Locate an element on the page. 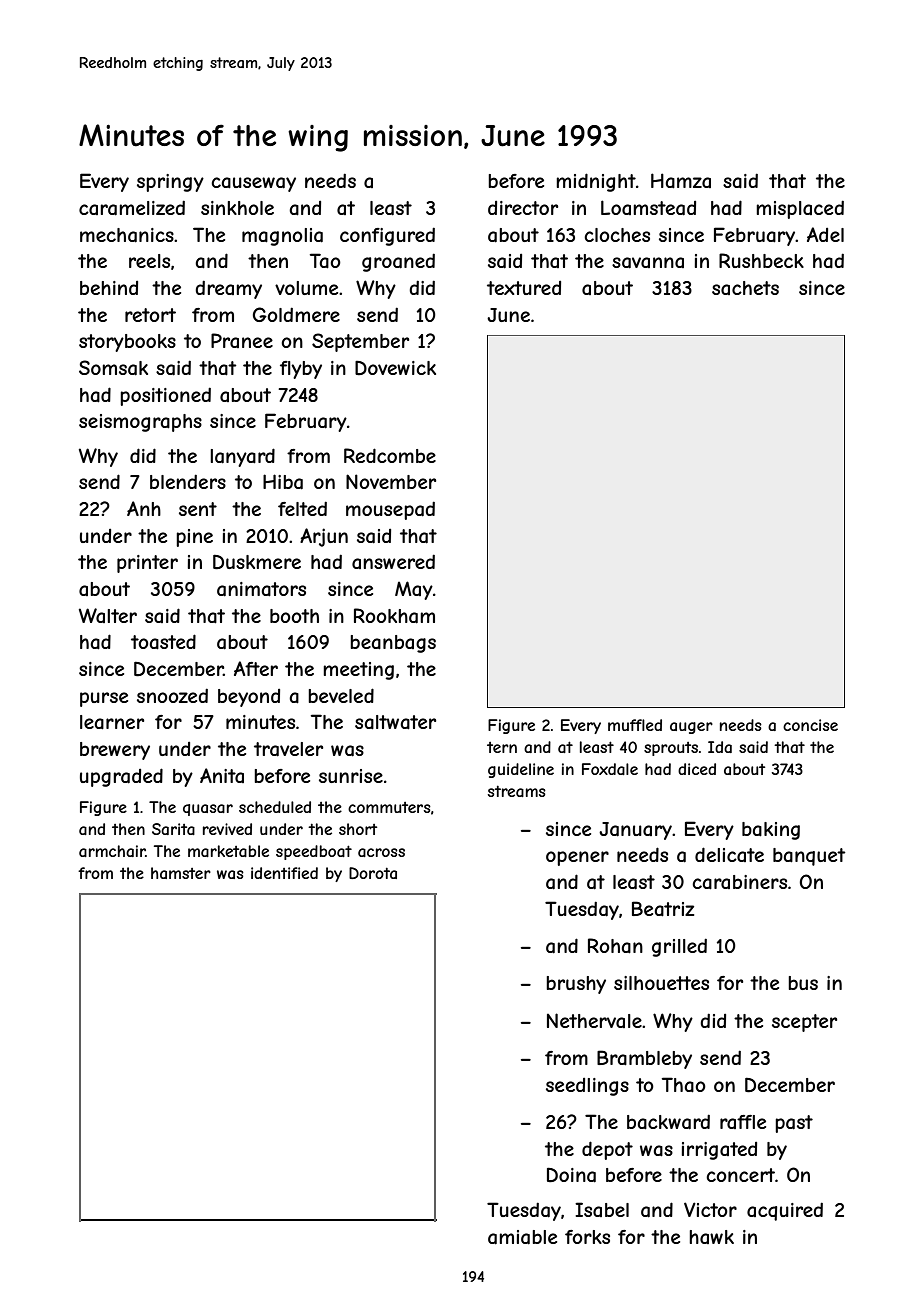 This page has height=1314, width=924. May is located at coordinates (414, 590).
